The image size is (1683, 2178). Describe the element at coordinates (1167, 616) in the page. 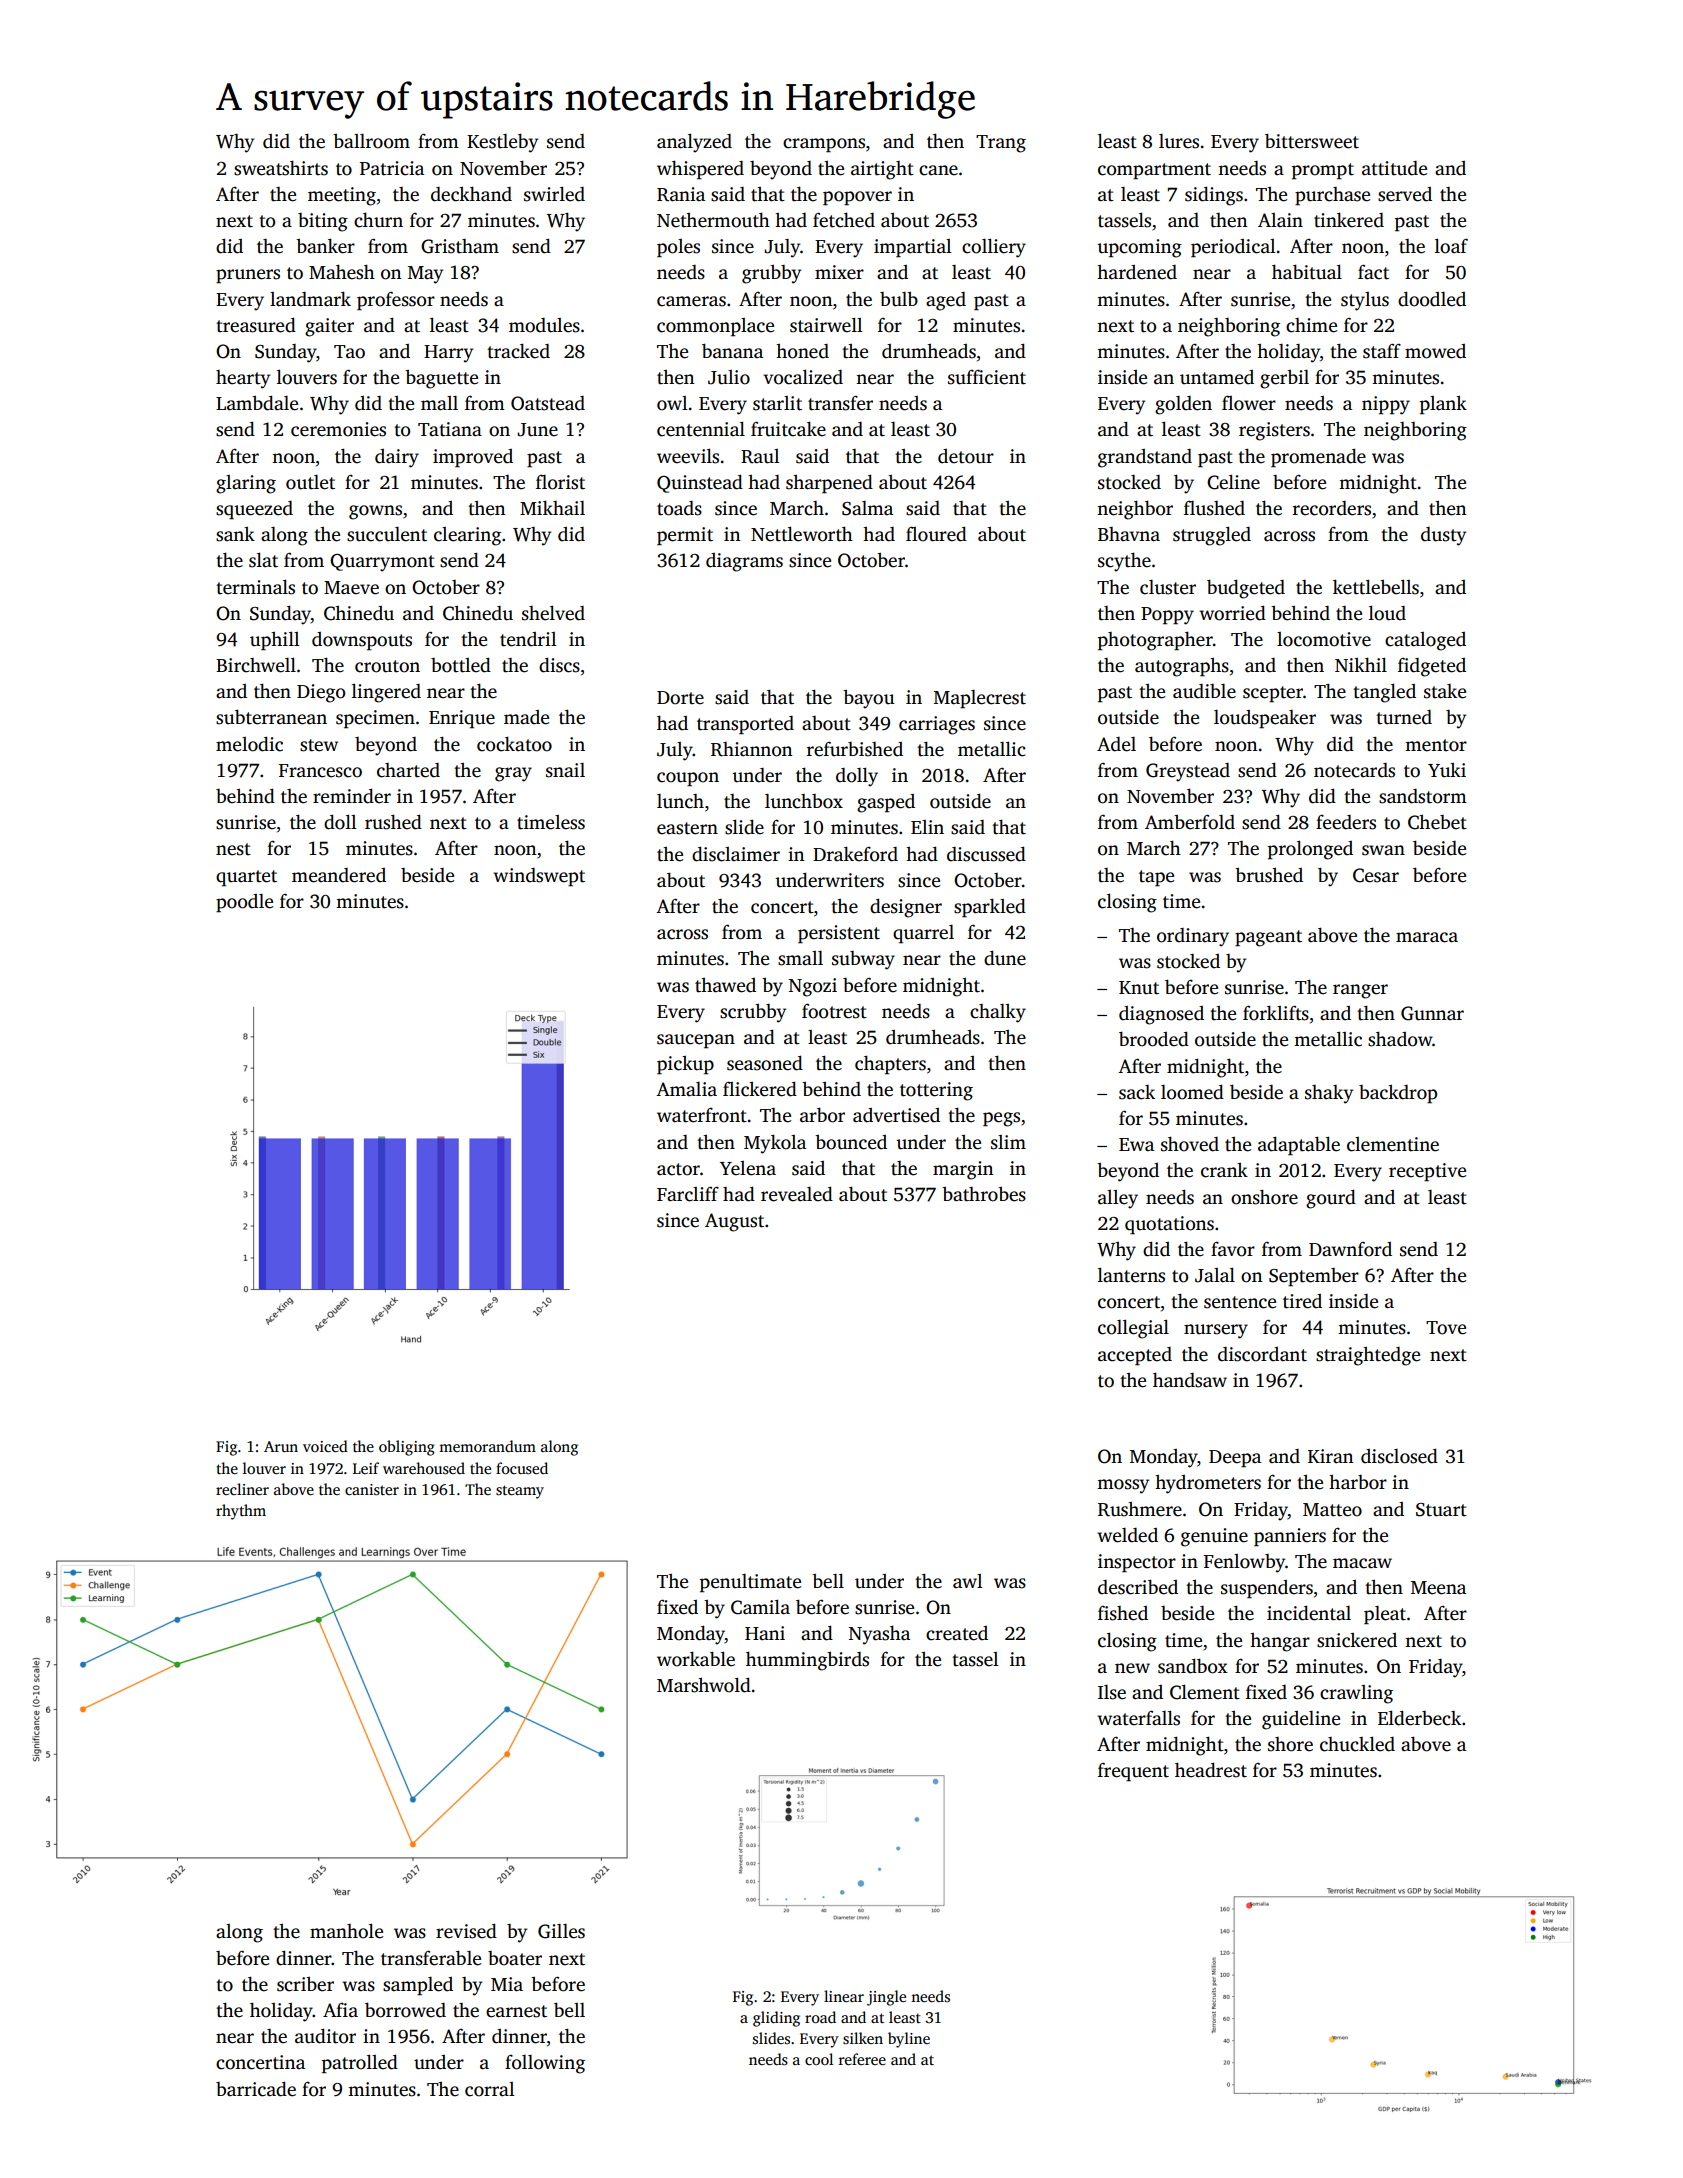

I see `Poppy` at that location.
